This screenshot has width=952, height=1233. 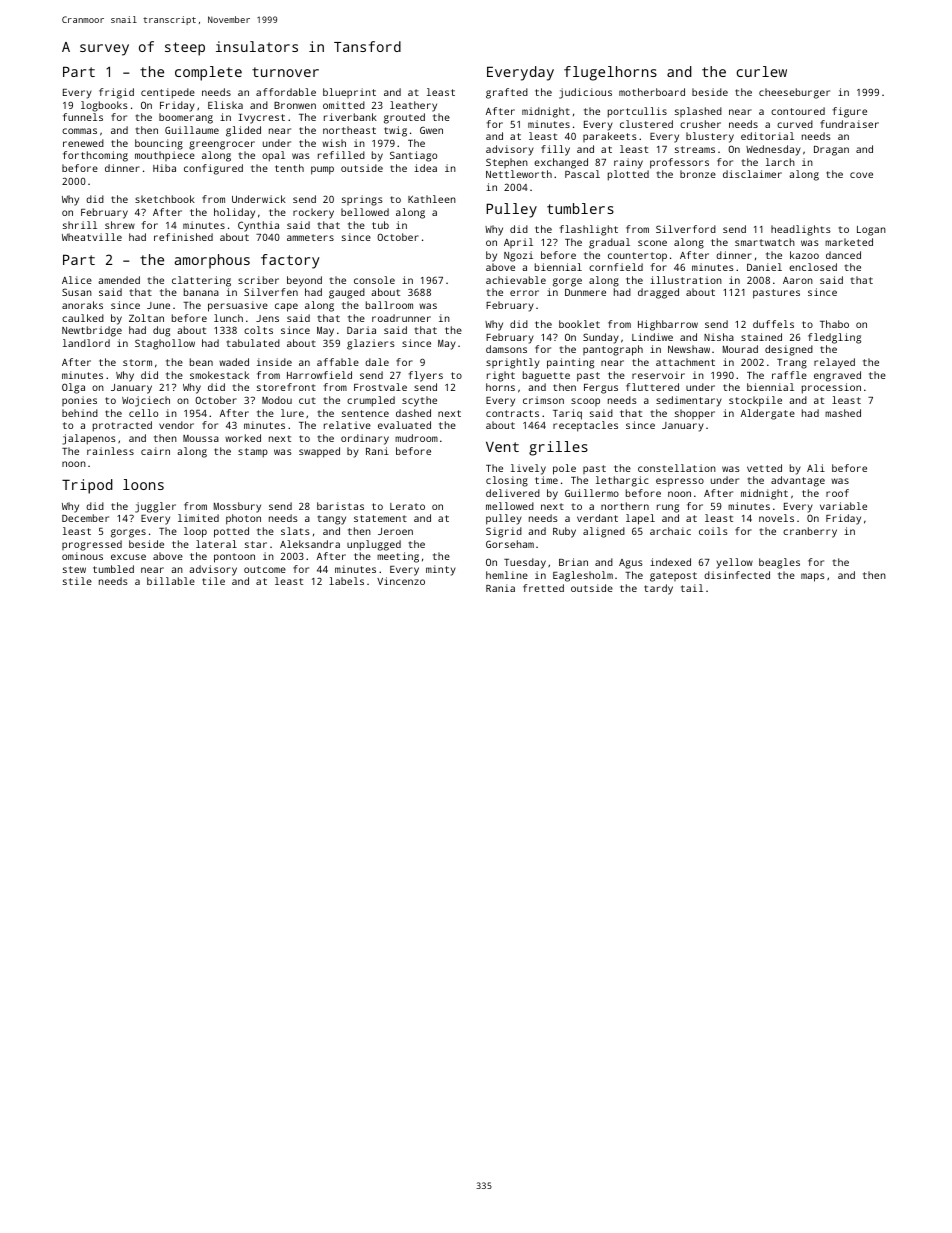 I want to click on curlew, so click(x=762, y=71).
